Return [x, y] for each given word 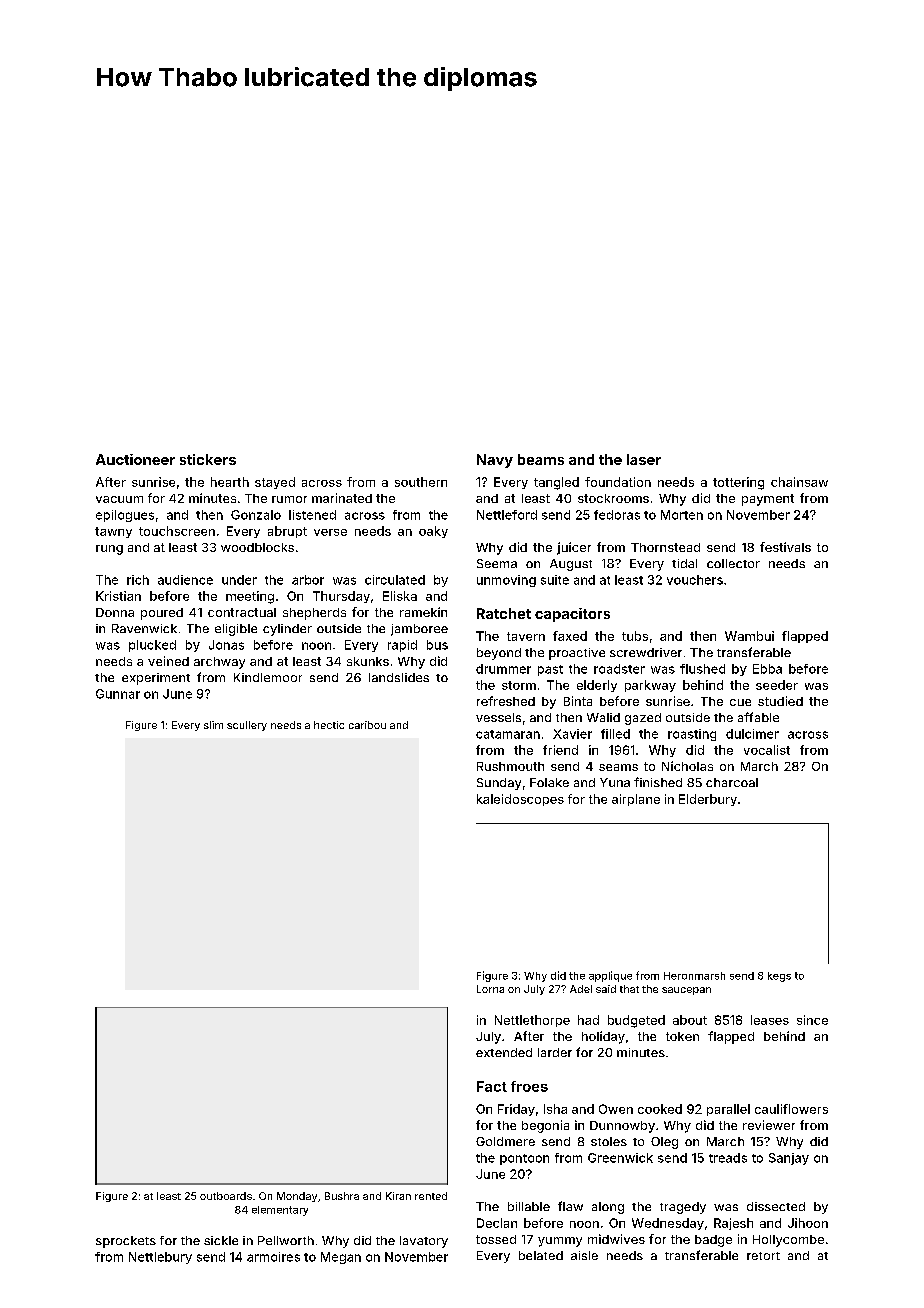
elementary [280, 1211]
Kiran [398, 1196]
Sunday [499, 784]
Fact [492, 1086]
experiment [156, 679]
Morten [682, 515]
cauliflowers [791, 1109]
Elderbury [708, 800]
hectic [329, 725]
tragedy [683, 1208]
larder [555, 1052]
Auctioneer [135, 459]
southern [421, 482]
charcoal [732, 782]
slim [213, 725]
